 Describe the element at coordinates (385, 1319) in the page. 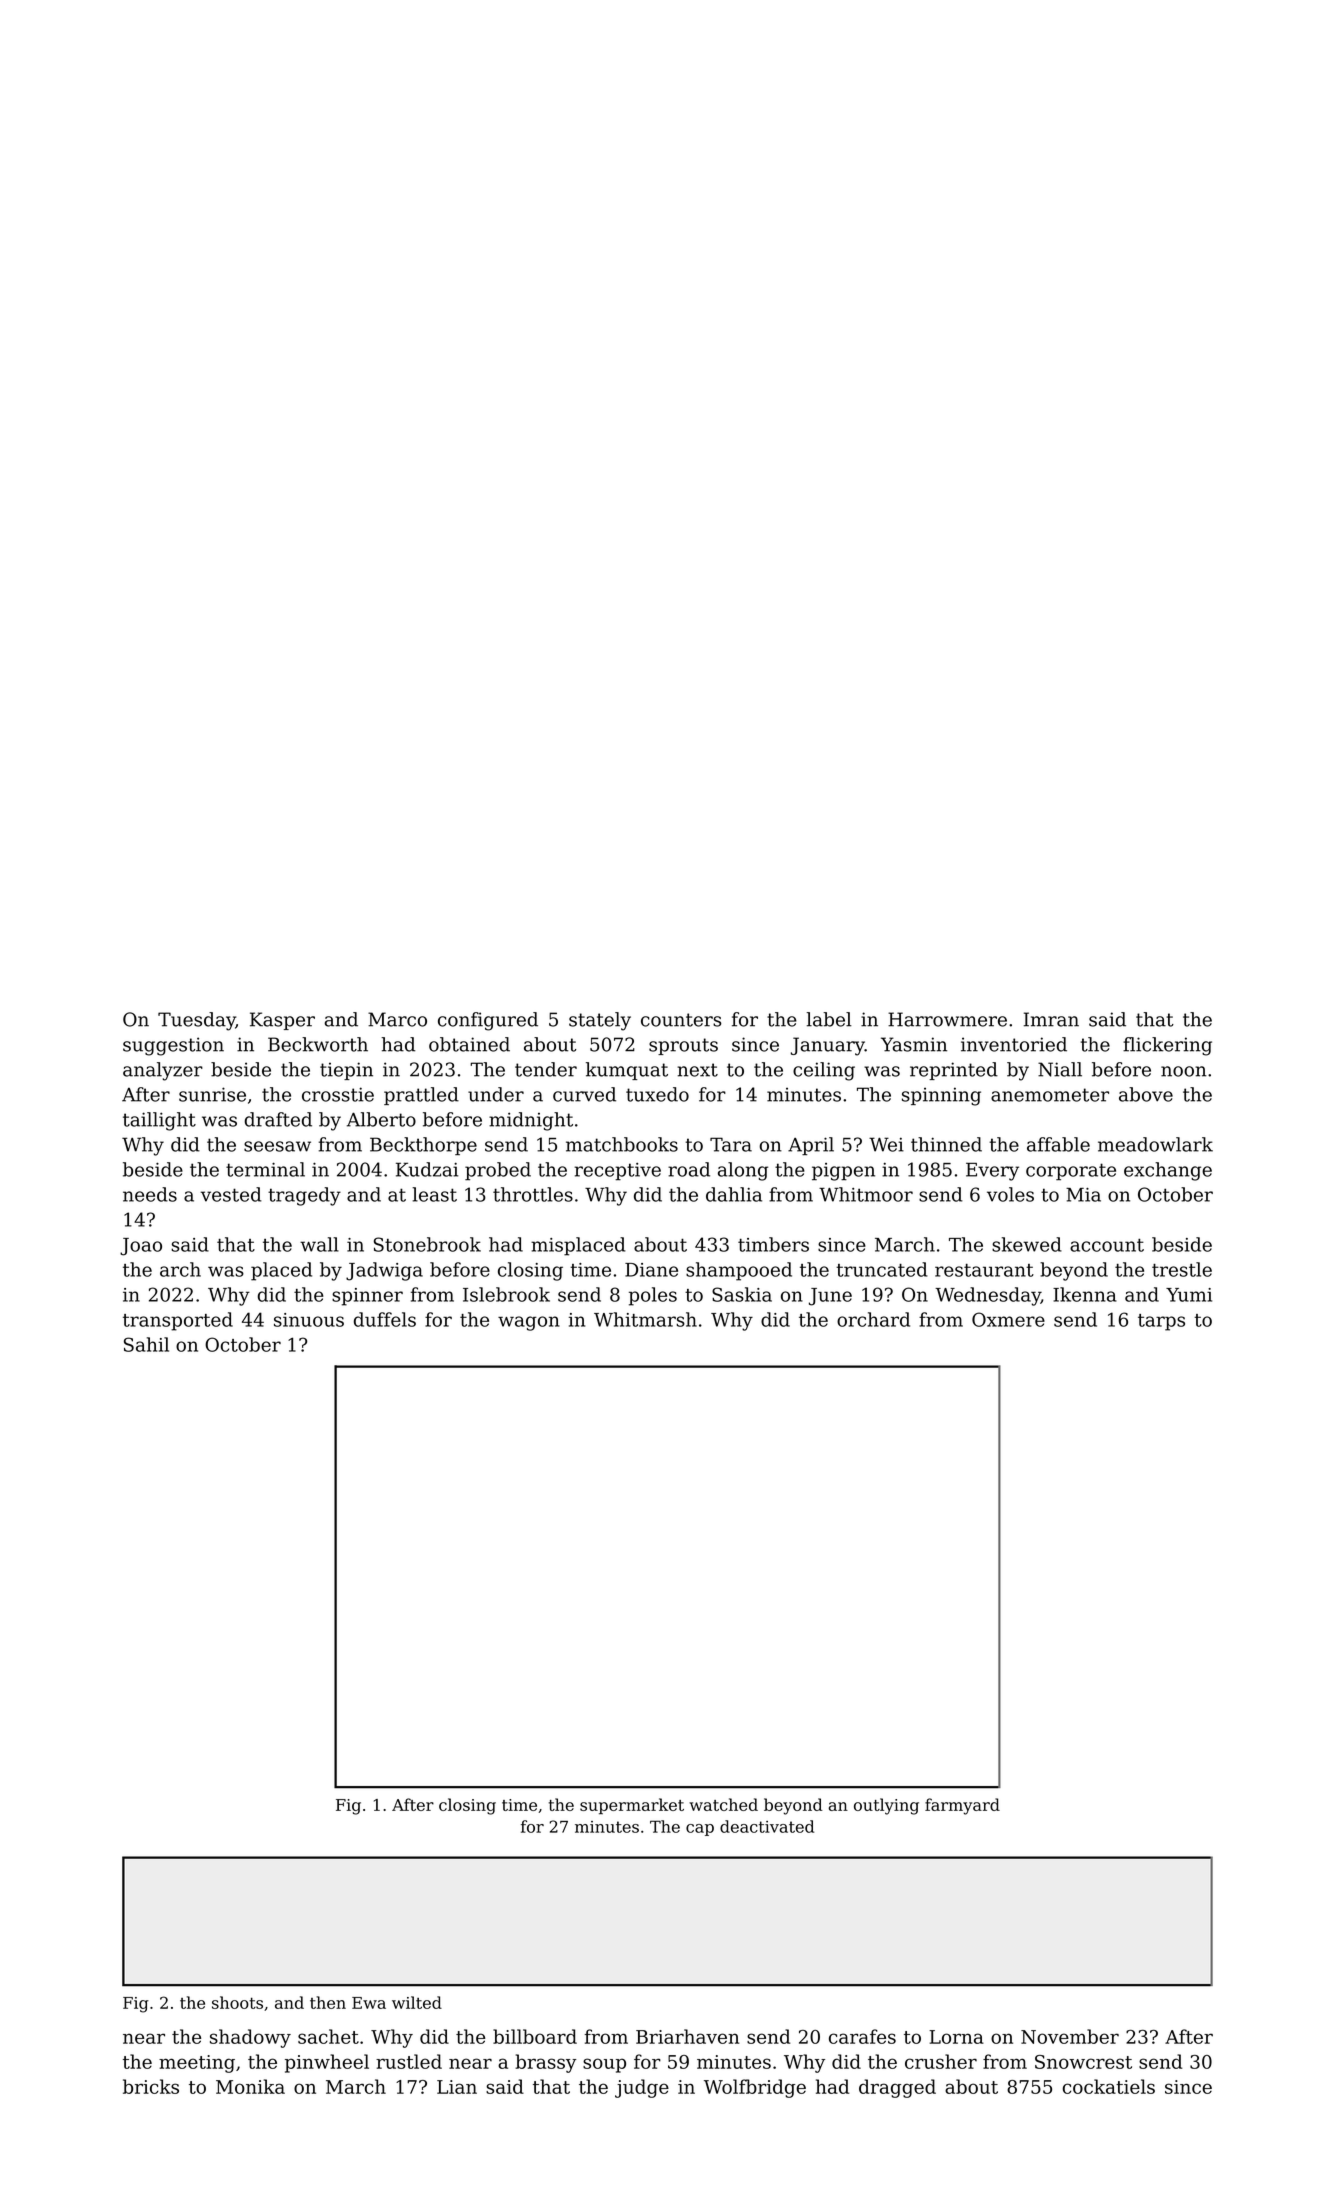

I see `duffels` at that location.
